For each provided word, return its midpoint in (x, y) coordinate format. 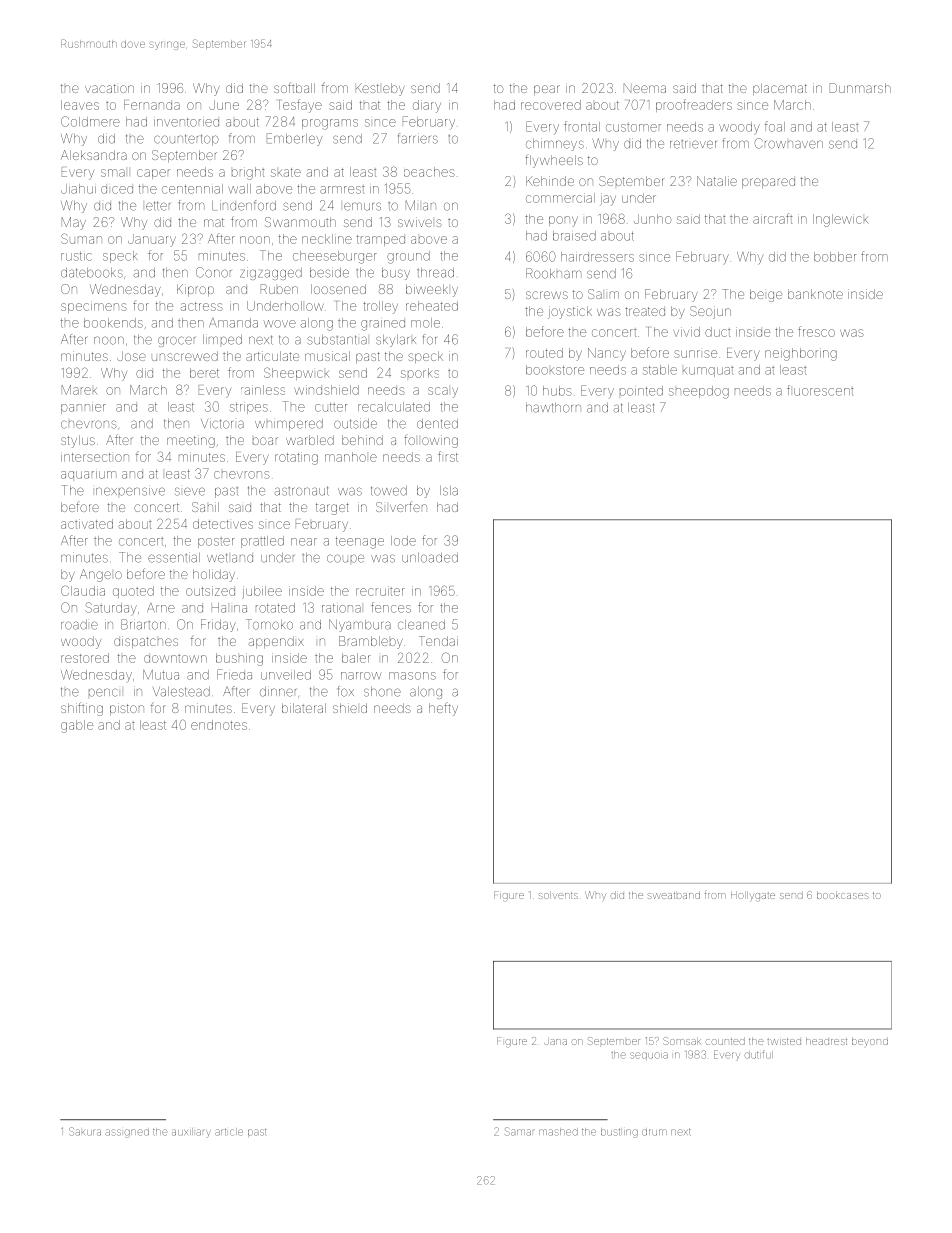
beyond (870, 1041)
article (229, 1132)
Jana (555, 1042)
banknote (815, 294)
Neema (645, 88)
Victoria (222, 424)
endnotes (219, 725)
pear (547, 90)
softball (294, 87)
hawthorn (553, 408)
